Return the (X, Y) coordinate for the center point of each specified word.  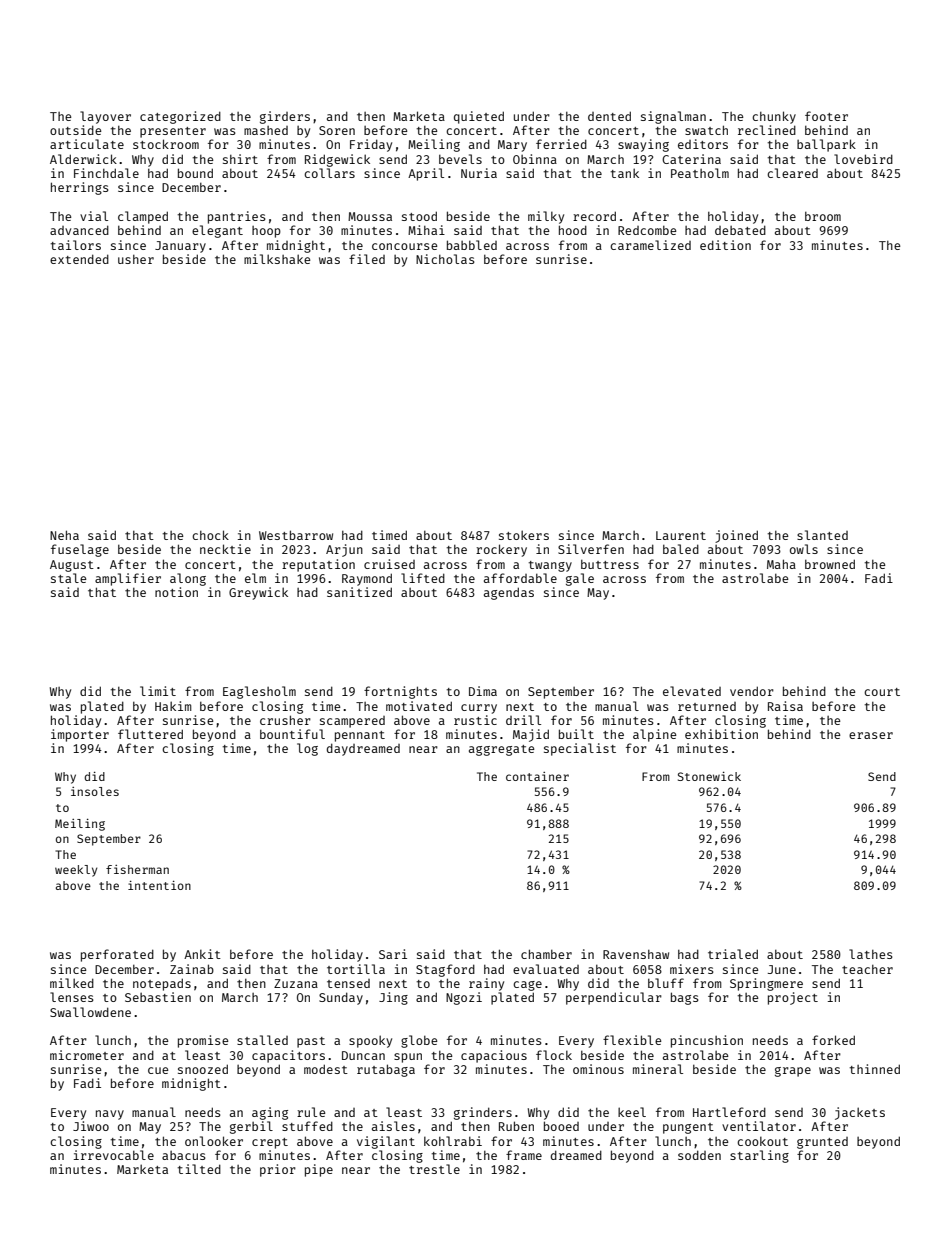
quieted (479, 117)
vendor (752, 691)
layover (105, 117)
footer (826, 116)
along (188, 579)
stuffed (307, 1126)
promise (203, 1041)
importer (80, 735)
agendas (509, 593)
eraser (871, 735)
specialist (580, 749)
